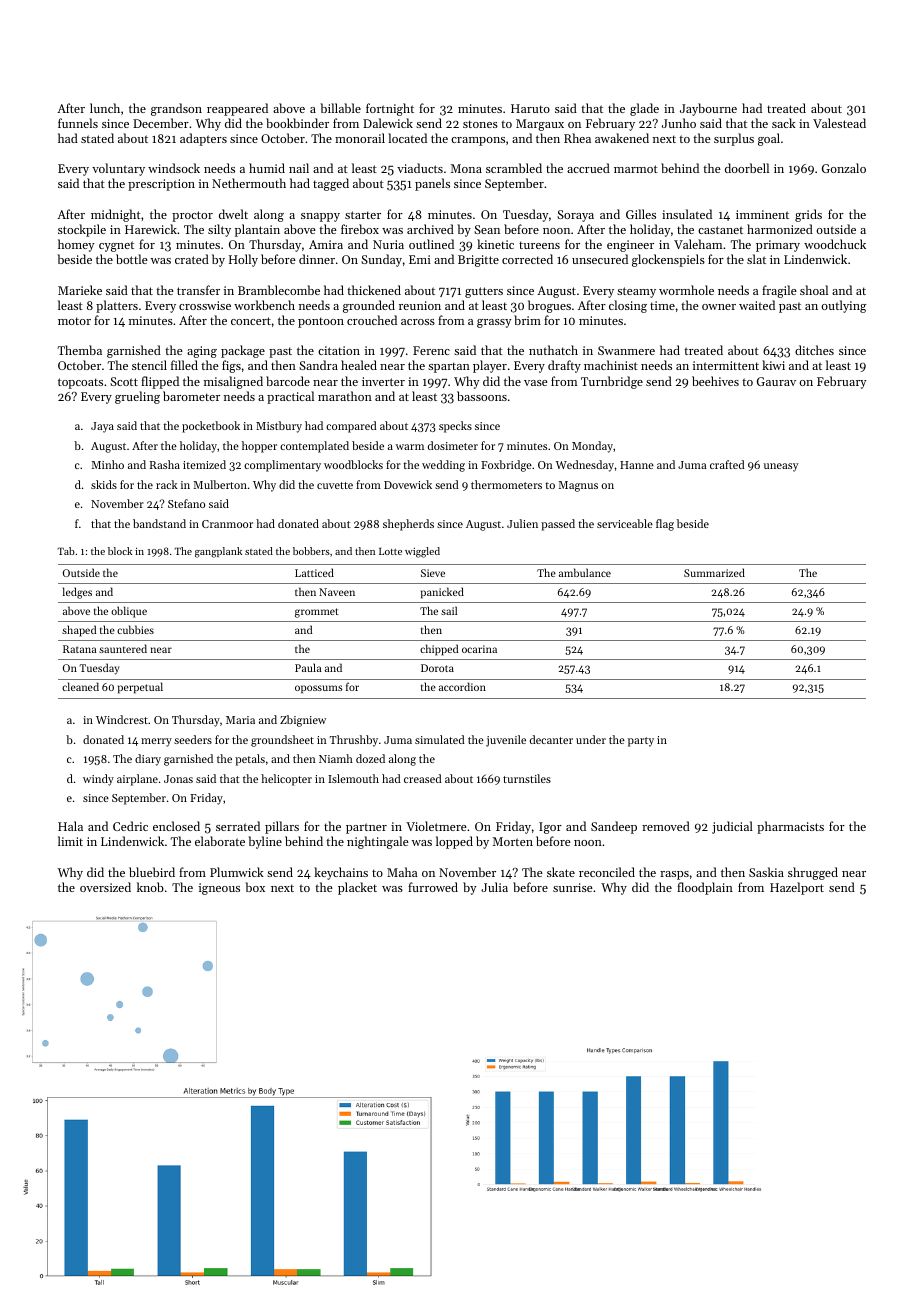 The height and width of the document is (1308, 924). What do you see at coordinates (797, 888) in the document?
I see `Hazelport` at bounding box center [797, 888].
